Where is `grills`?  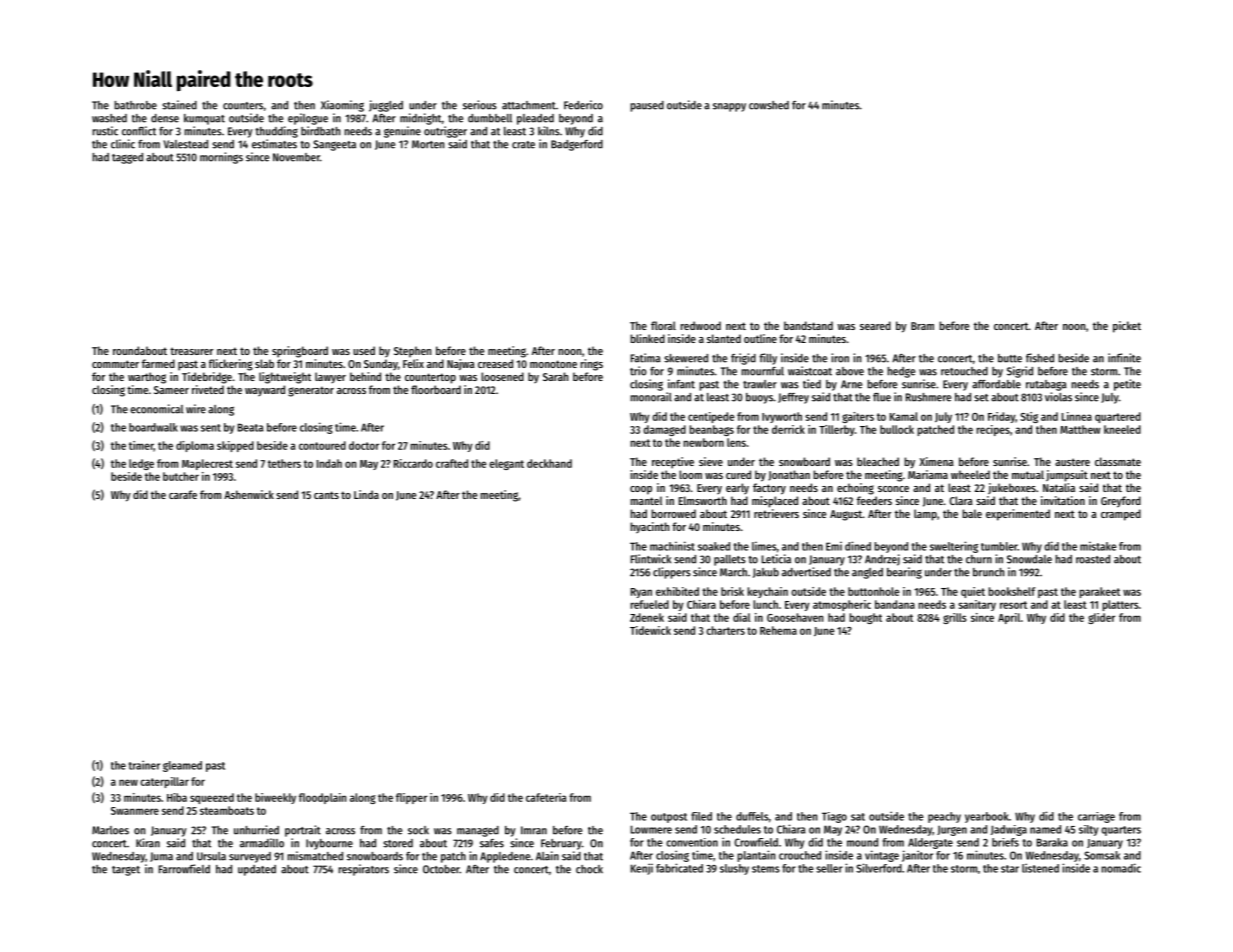
grills is located at coordinates (955, 618).
